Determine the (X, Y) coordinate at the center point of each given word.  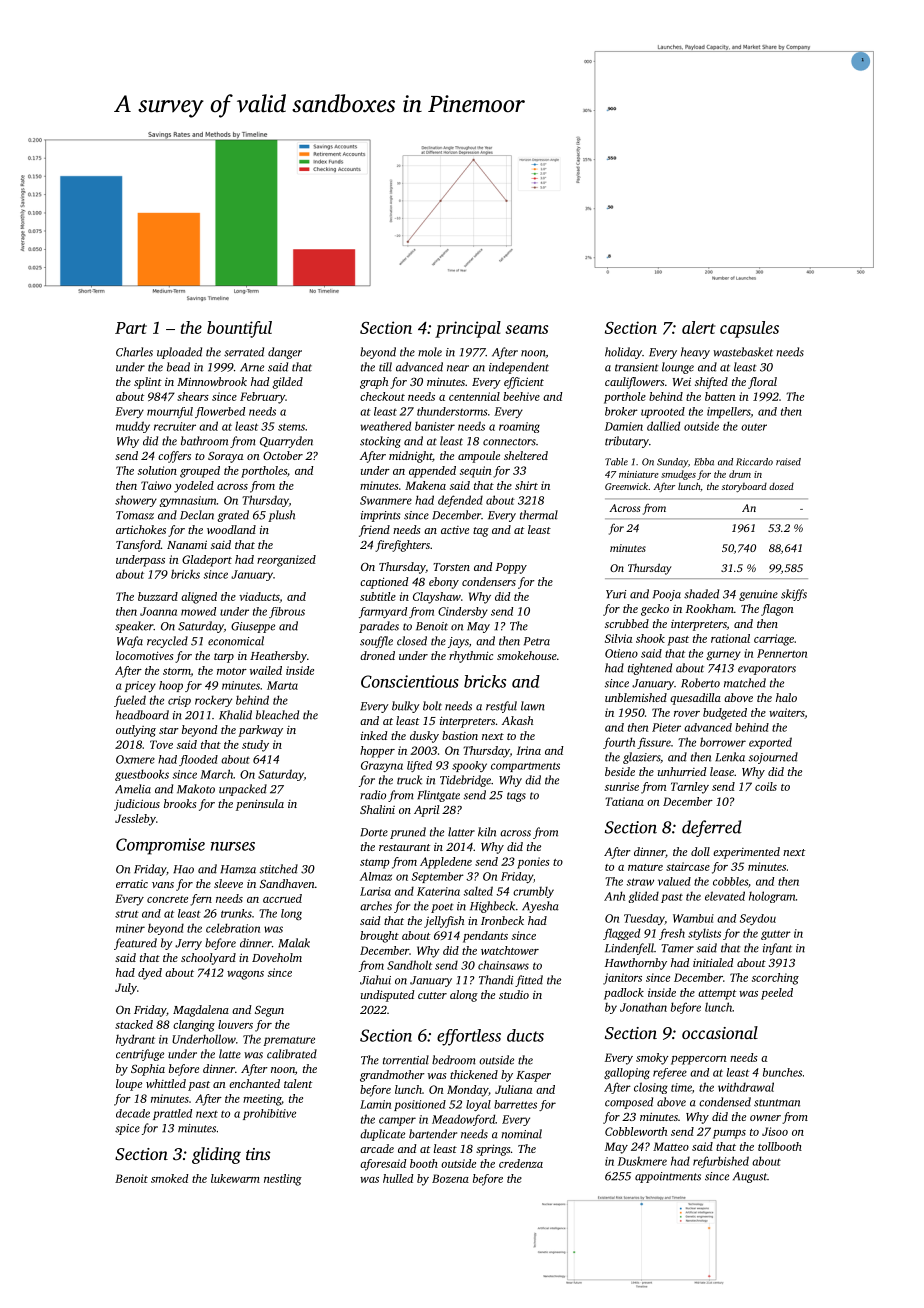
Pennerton (782, 653)
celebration (233, 928)
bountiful (239, 329)
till (385, 367)
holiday (623, 353)
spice (127, 1129)
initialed (713, 962)
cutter (432, 995)
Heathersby (278, 657)
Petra (537, 641)
